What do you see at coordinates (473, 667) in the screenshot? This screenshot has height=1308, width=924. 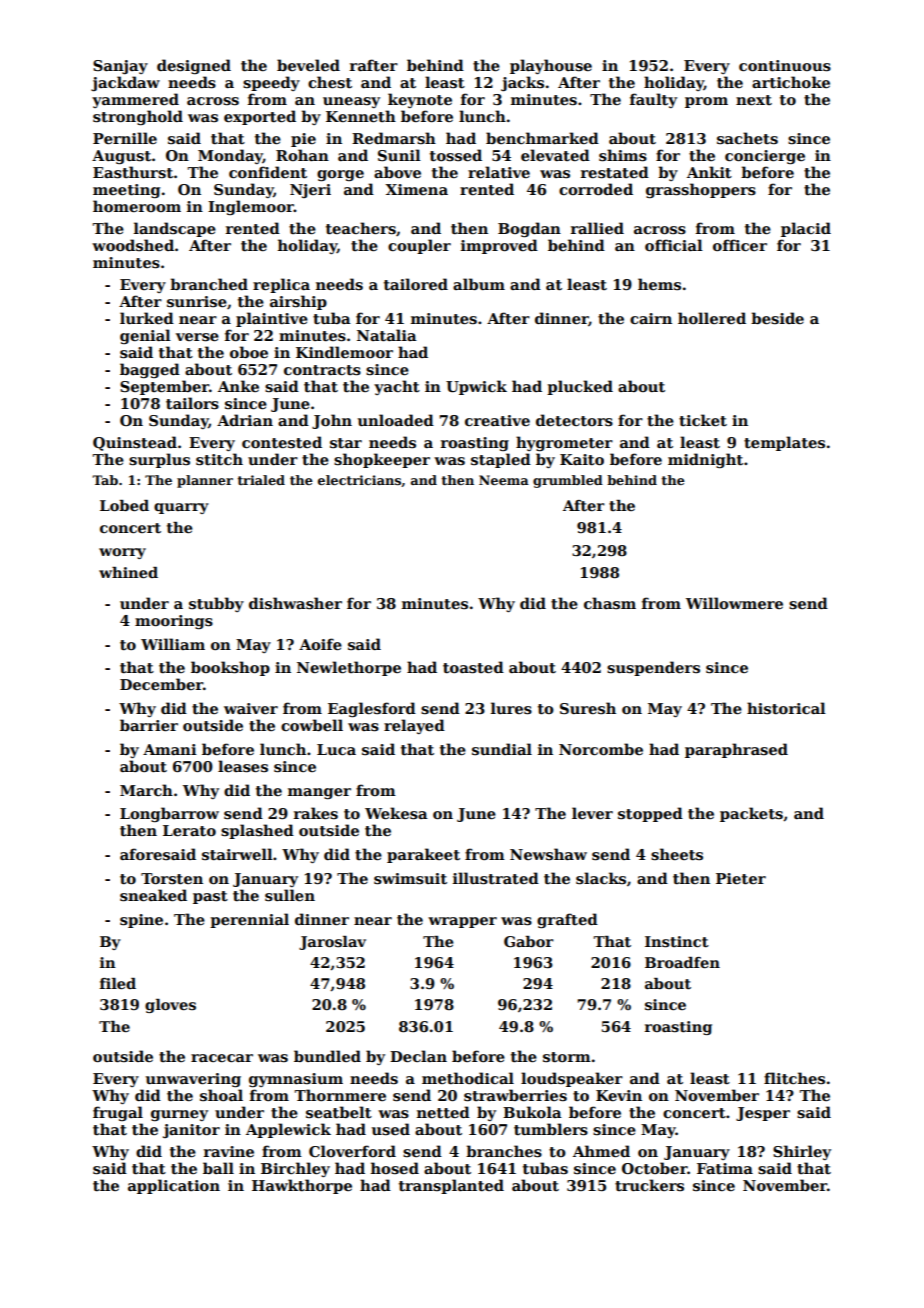 I see `toasted` at bounding box center [473, 667].
